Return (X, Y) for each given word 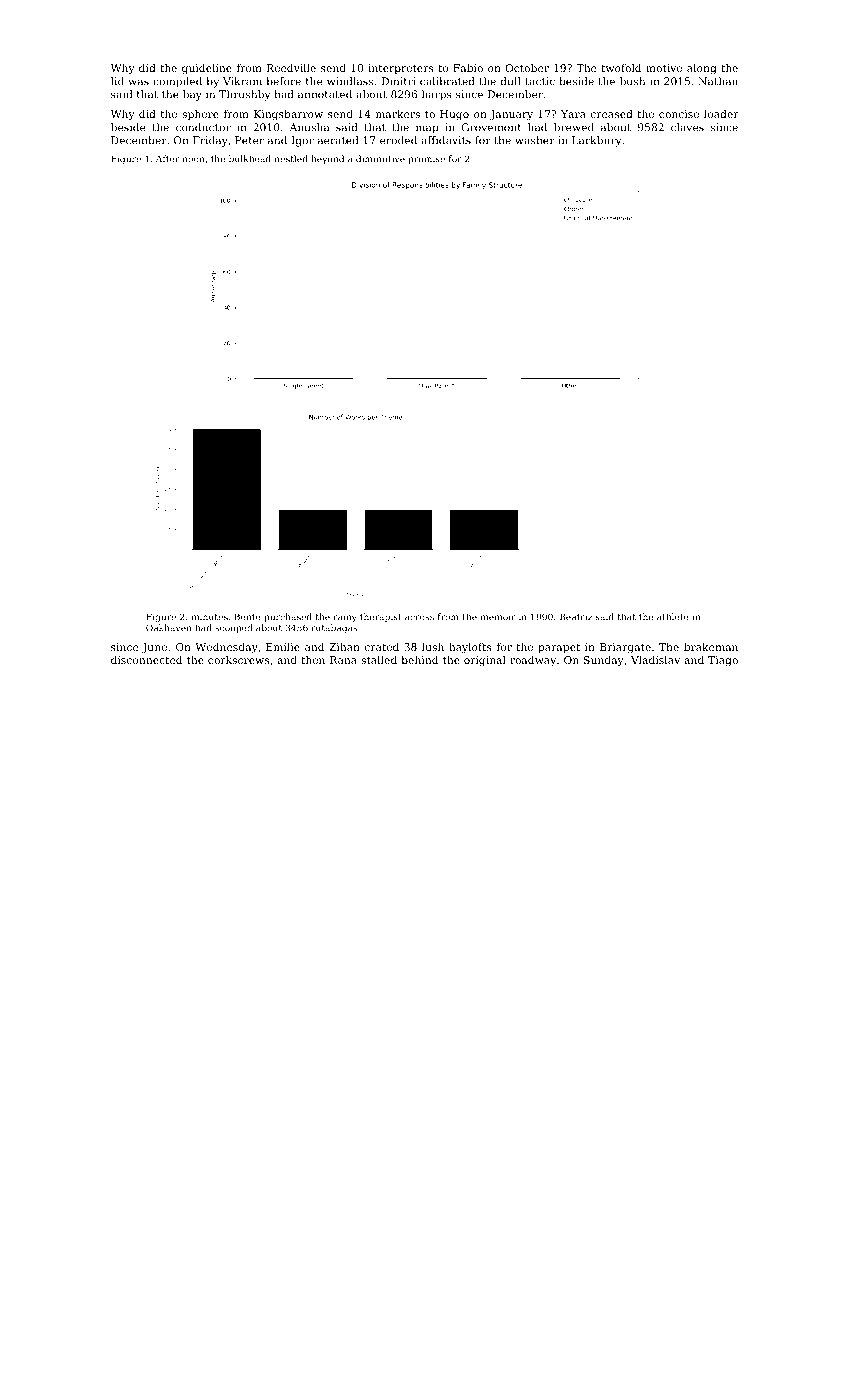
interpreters (400, 69)
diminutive (380, 159)
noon (193, 160)
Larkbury (596, 141)
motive (664, 68)
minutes (209, 617)
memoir (498, 617)
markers (398, 114)
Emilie (283, 647)
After (167, 159)
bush (632, 81)
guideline (207, 69)
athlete (673, 617)
